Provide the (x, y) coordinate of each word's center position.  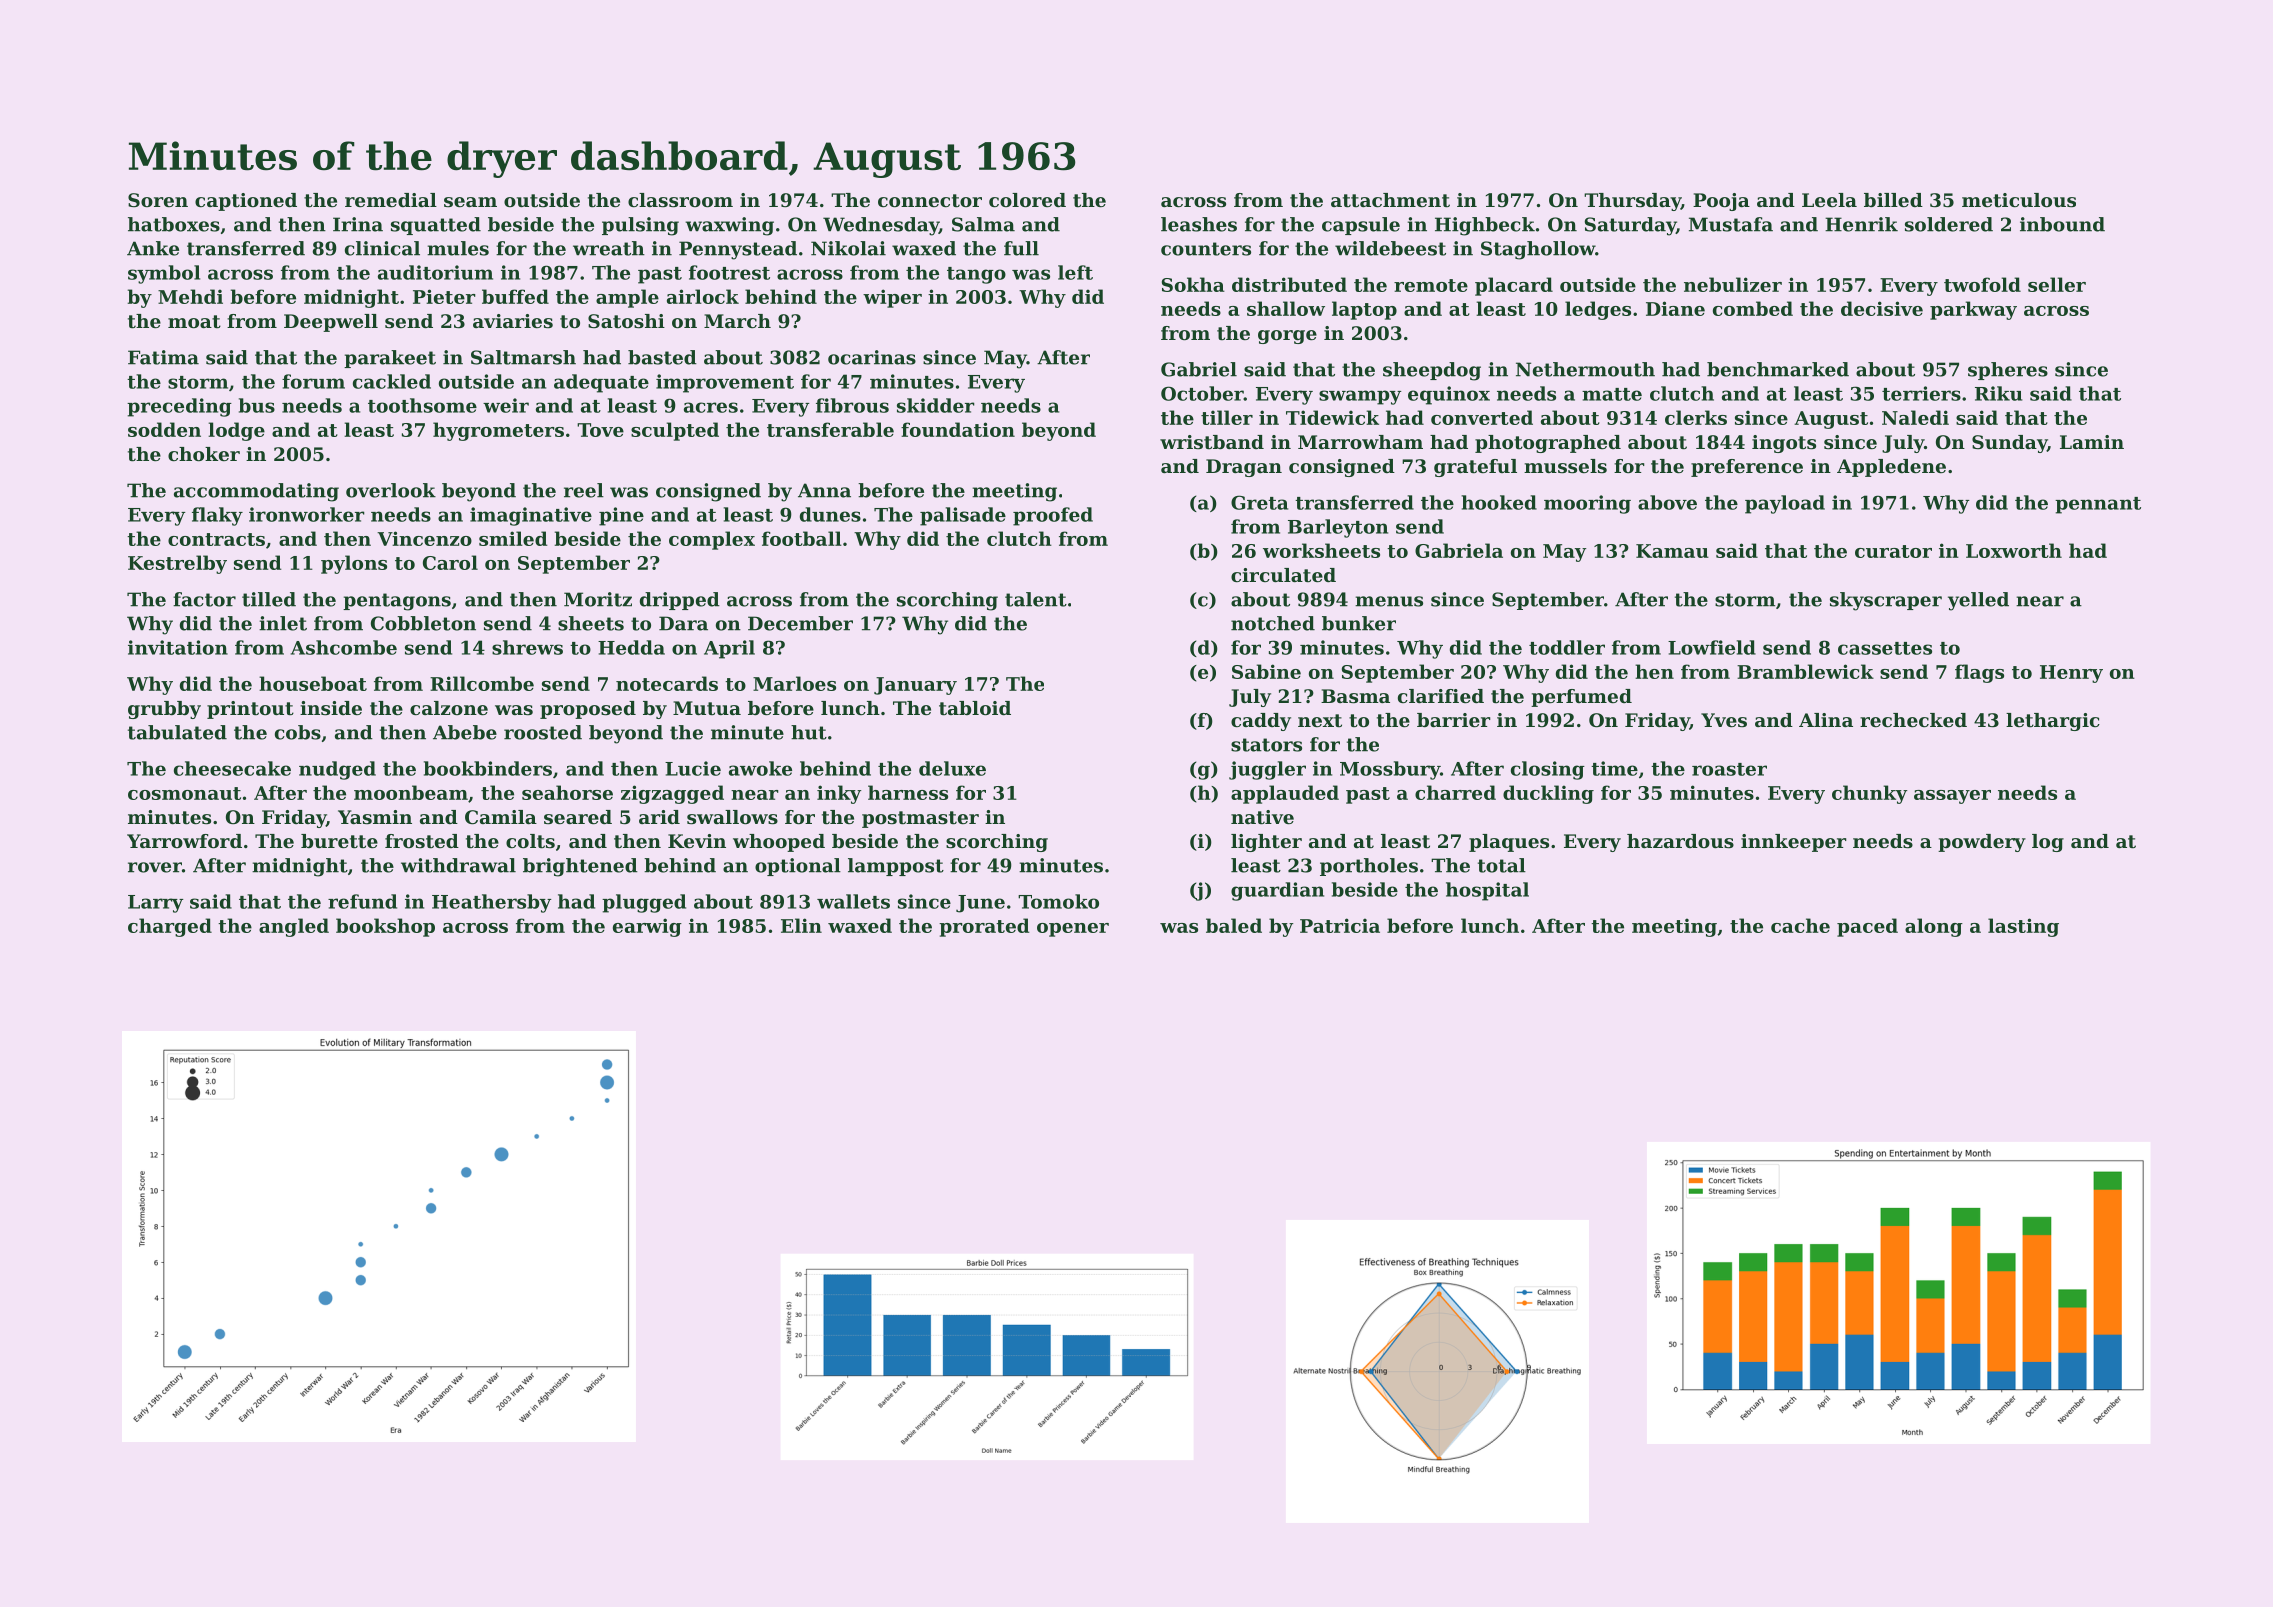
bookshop (385, 927)
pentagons (397, 602)
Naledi (1915, 417)
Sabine (1266, 671)
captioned (246, 202)
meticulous (2019, 200)
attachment (1390, 200)
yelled (1978, 601)
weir (506, 405)
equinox (1449, 395)
